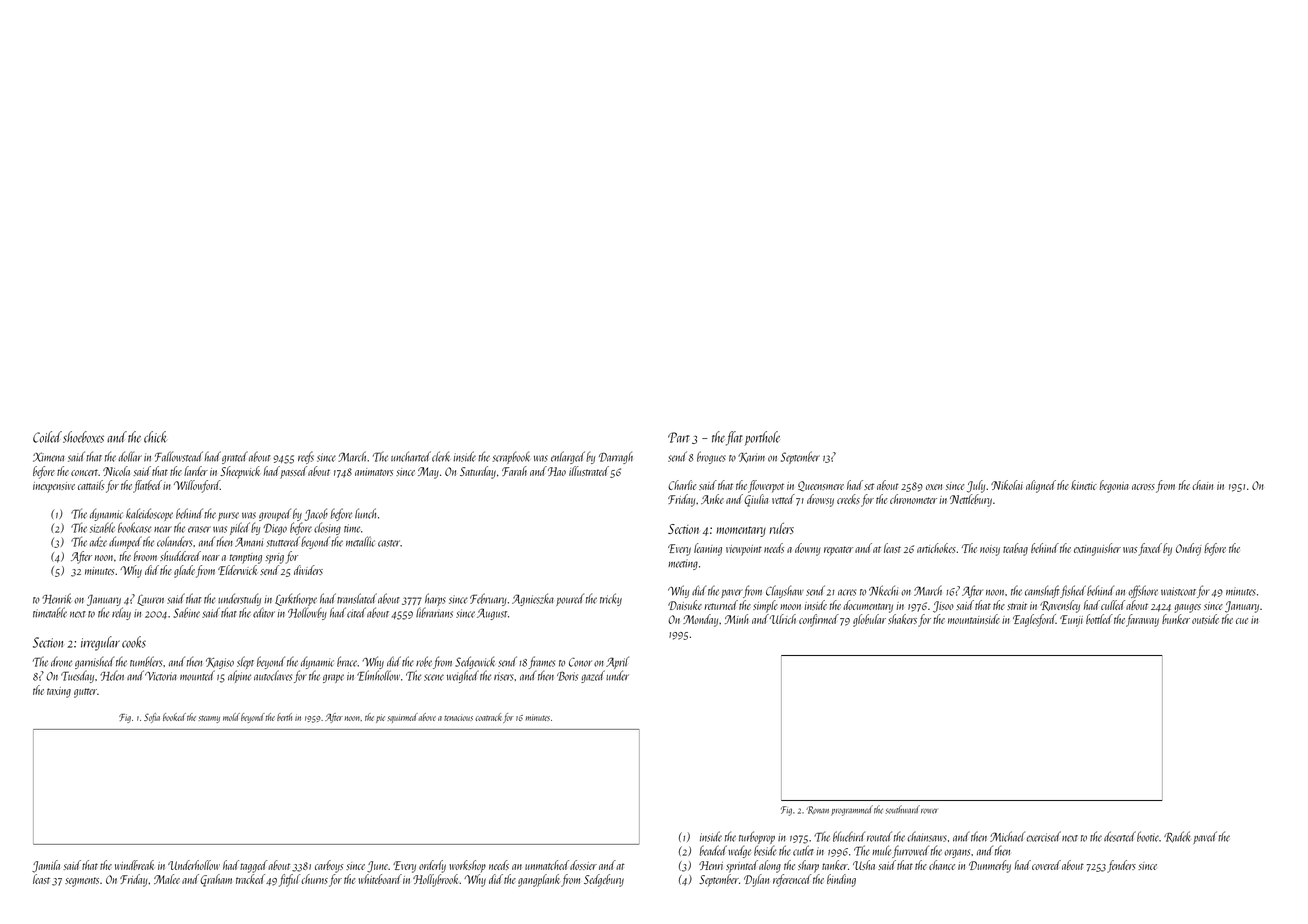  What do you see at coordinates (936, 548) in the document?
I see `artichokes` at bounding box center [936, 548].
